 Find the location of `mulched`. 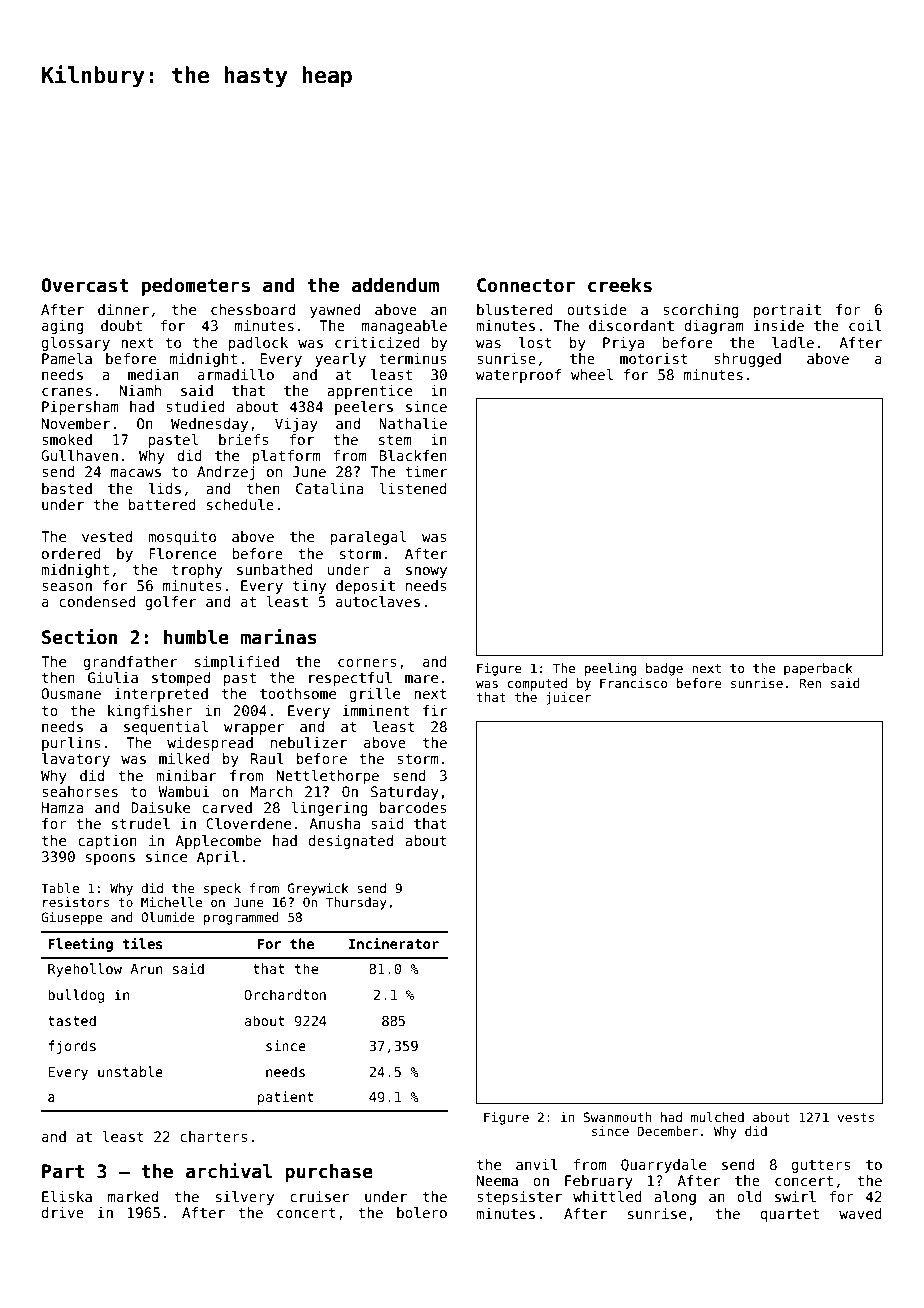

mulched is located at coordinates (717, 1117).
